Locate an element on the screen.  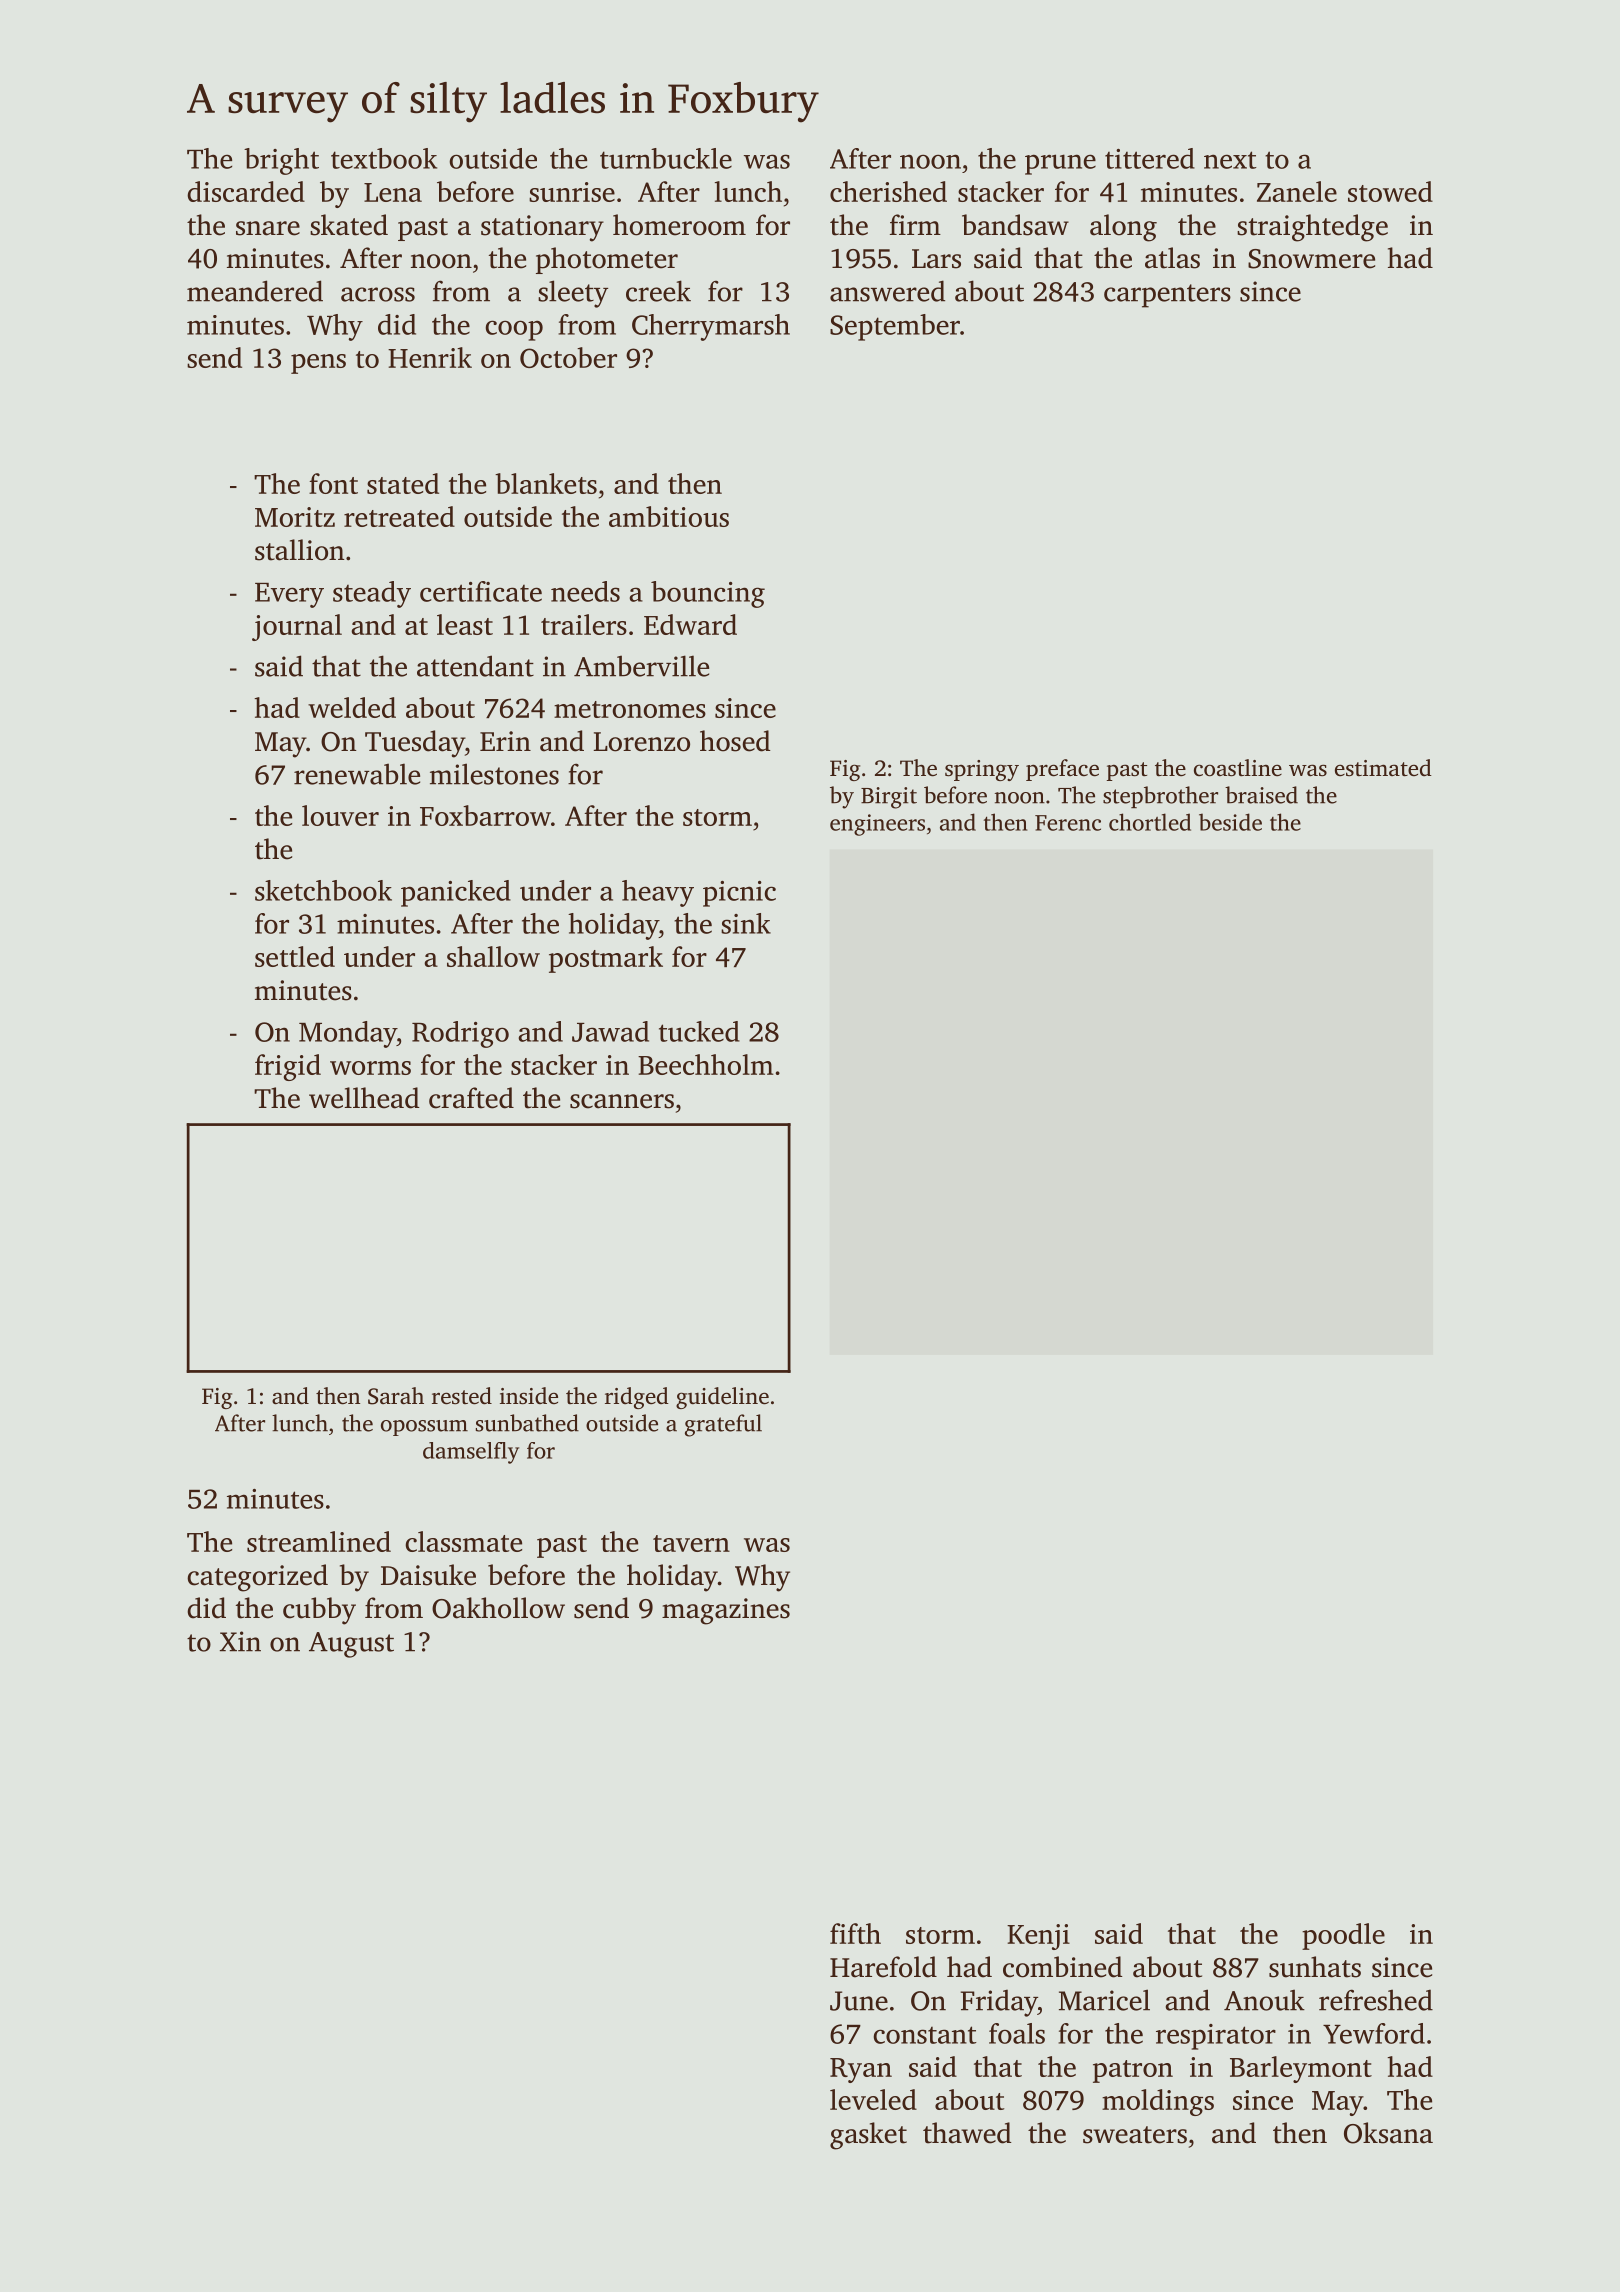
Monday is located at coordinates (348, 1034).
